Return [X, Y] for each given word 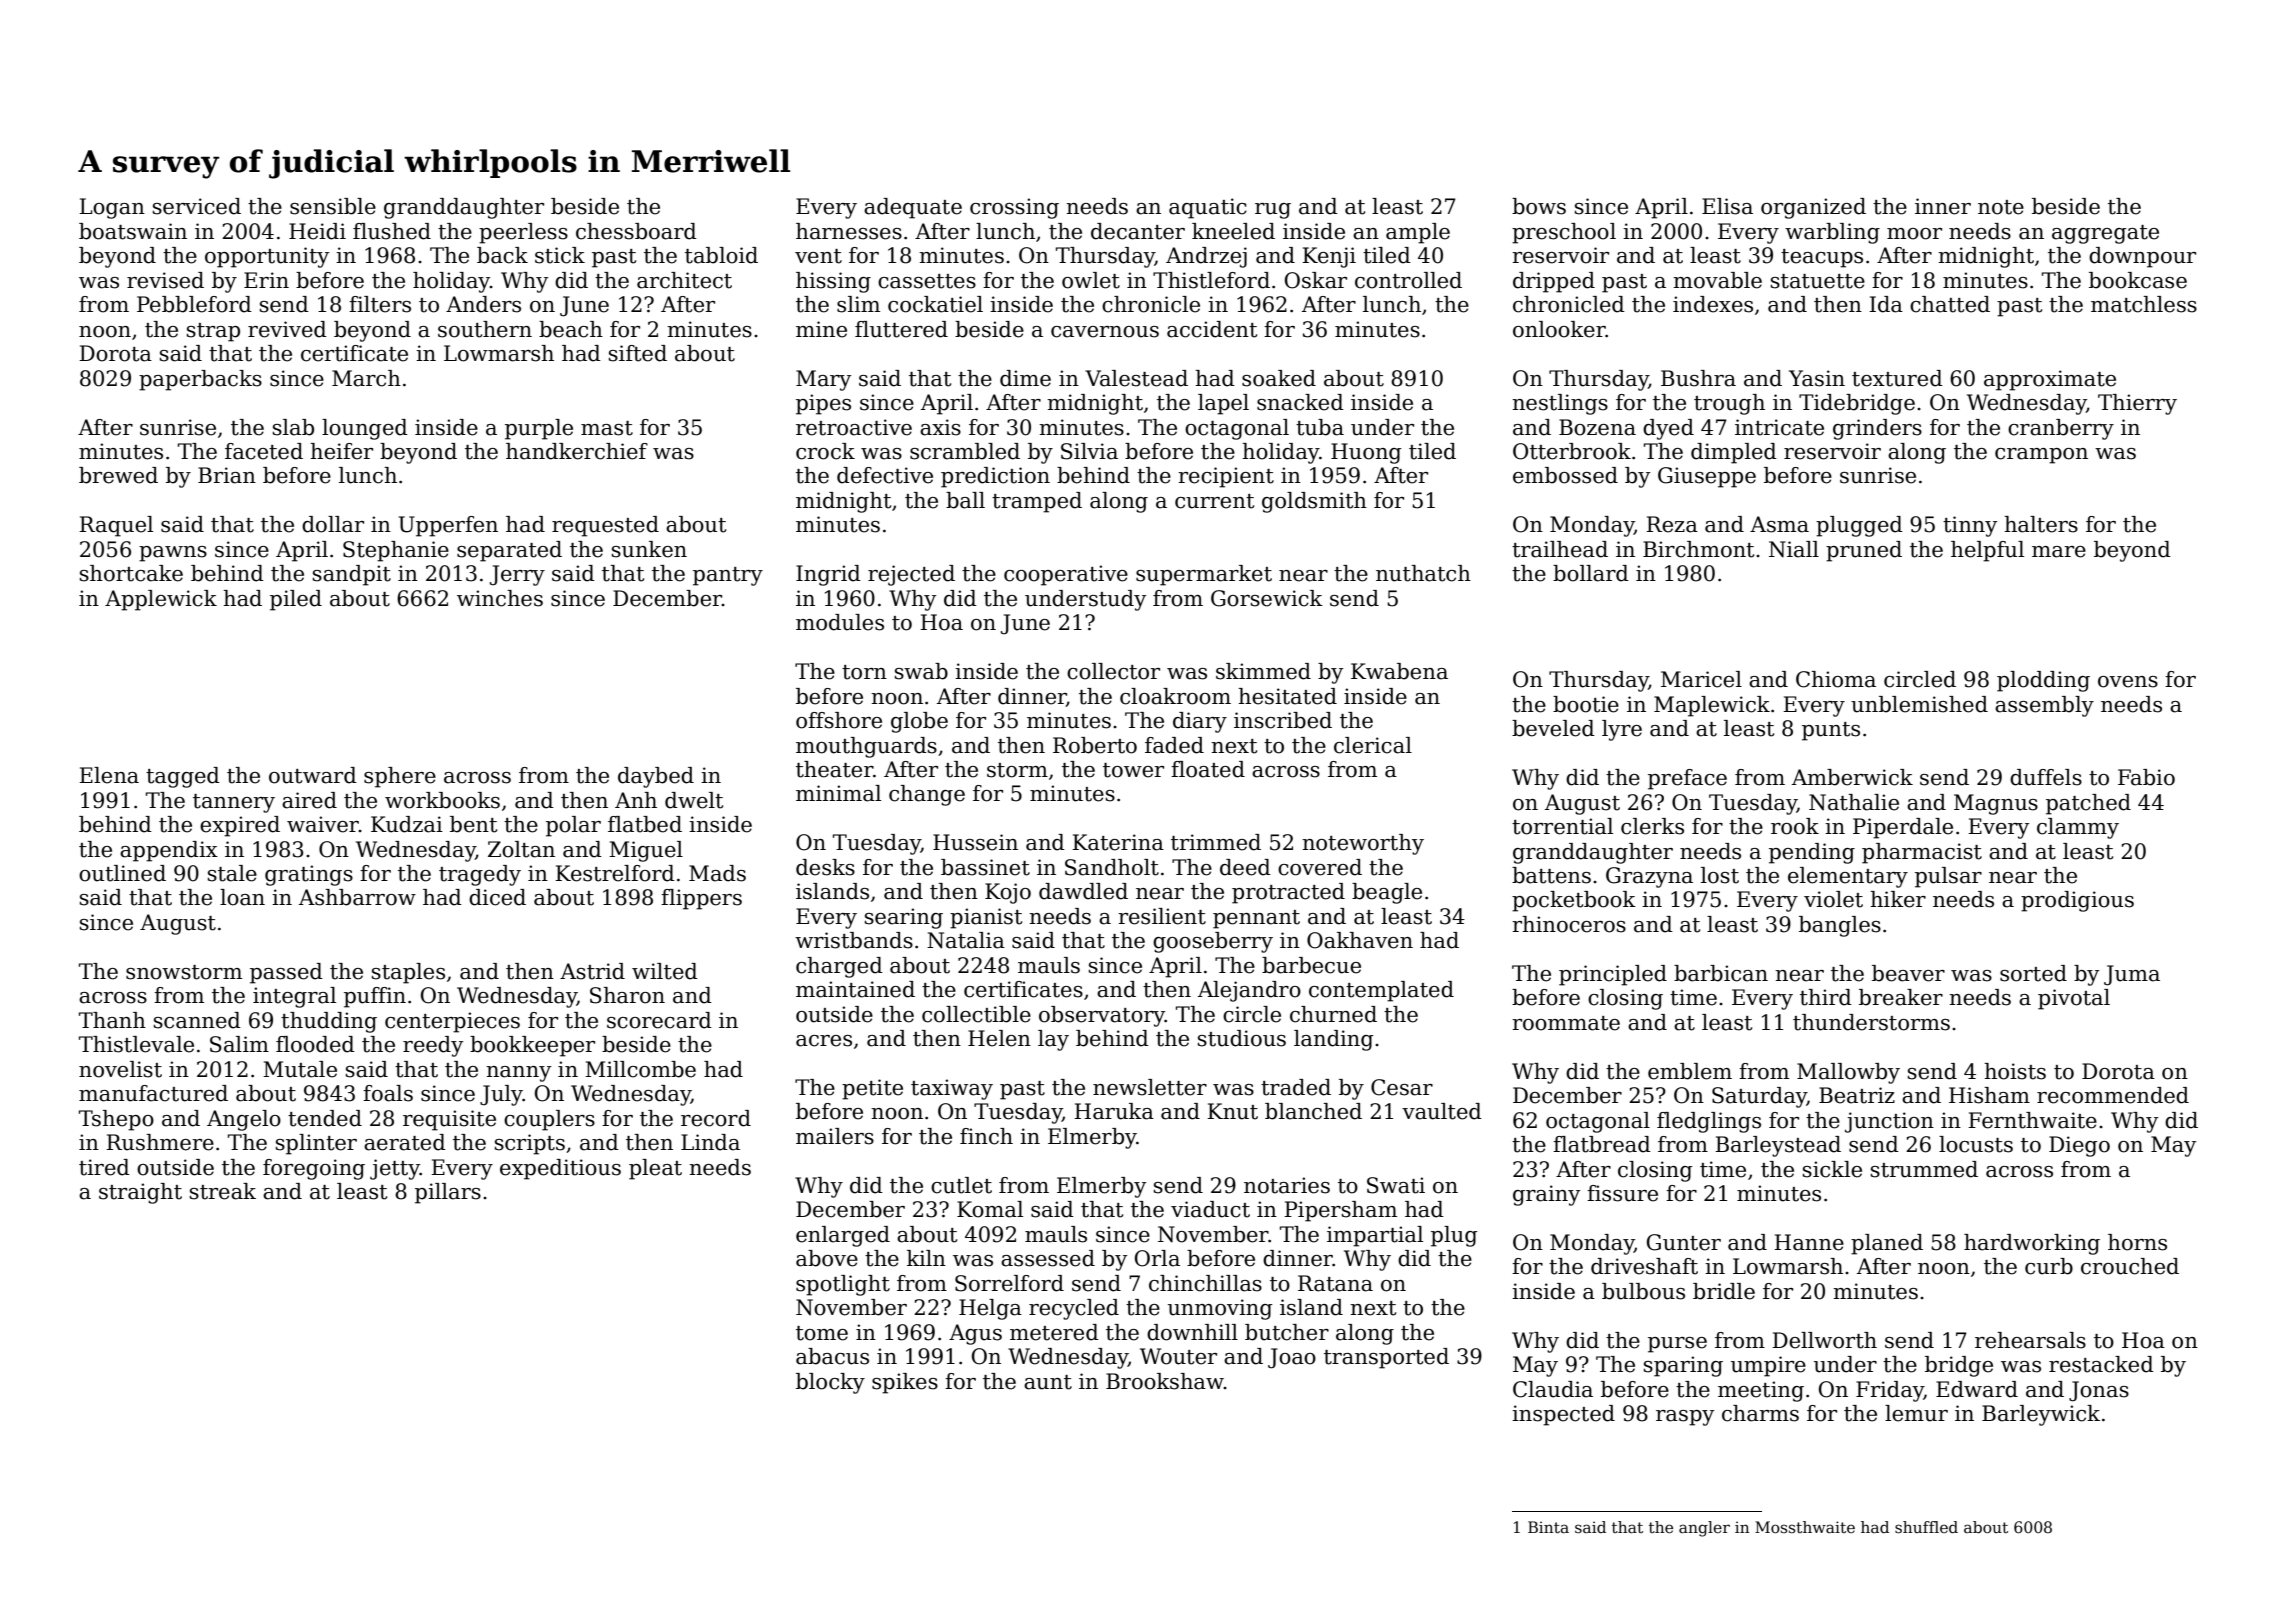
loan [242, 897]
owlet [1091, 280]
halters [2041, 524]
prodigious [2077, 901]
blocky [830, 1383]
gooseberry [1213, 942]
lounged [365, 429]
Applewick [161, 600]
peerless [523, 233]
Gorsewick [1267, 598]
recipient [1226, 477]
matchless [2144, 304]
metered [1054, 1332]
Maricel [1701, 679]
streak [223, 1191]
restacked [2101, 1364]
